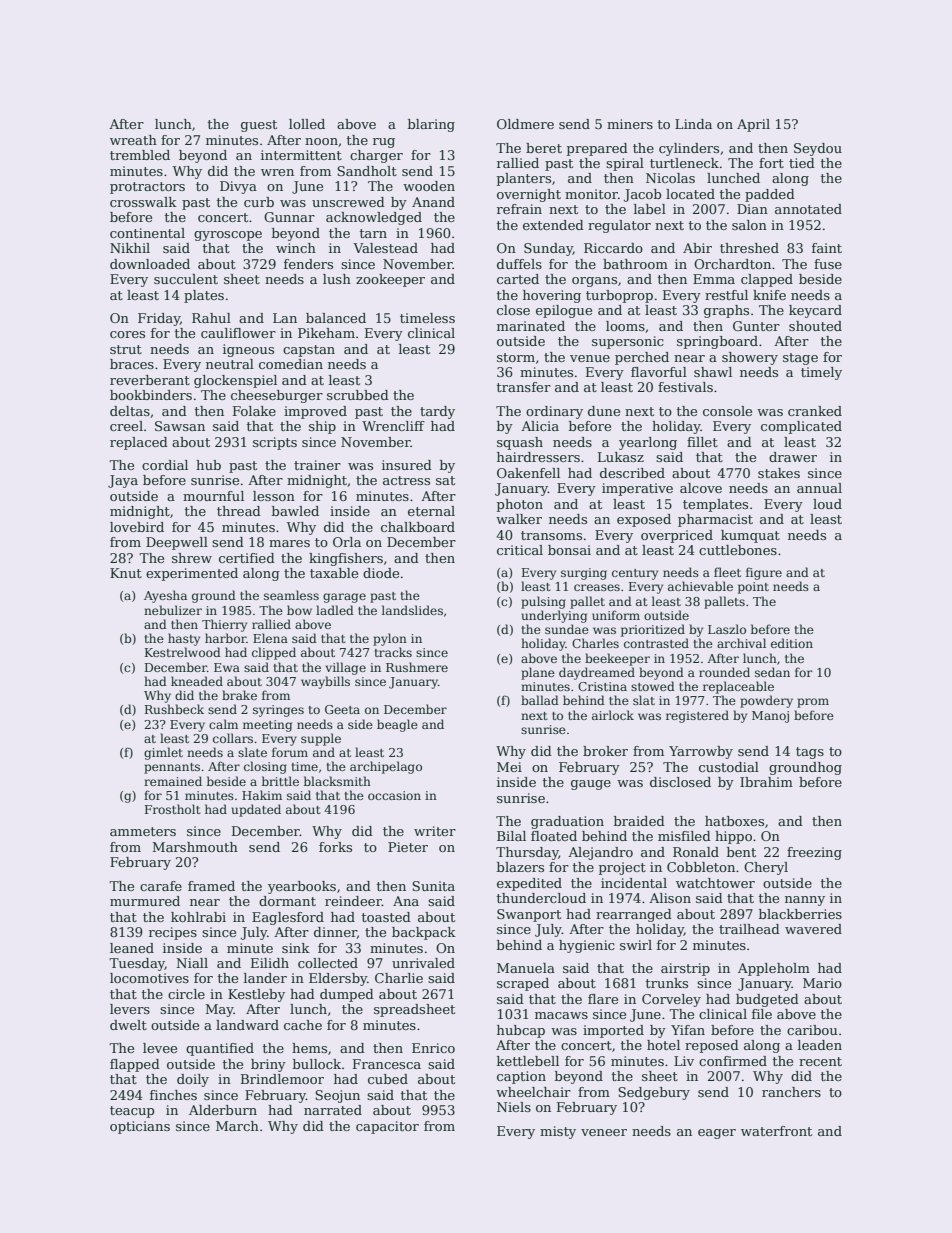  What do you see at coordinates (132, 1112) in the document?
I see `teacup` at bounding box center [132, 1112].
